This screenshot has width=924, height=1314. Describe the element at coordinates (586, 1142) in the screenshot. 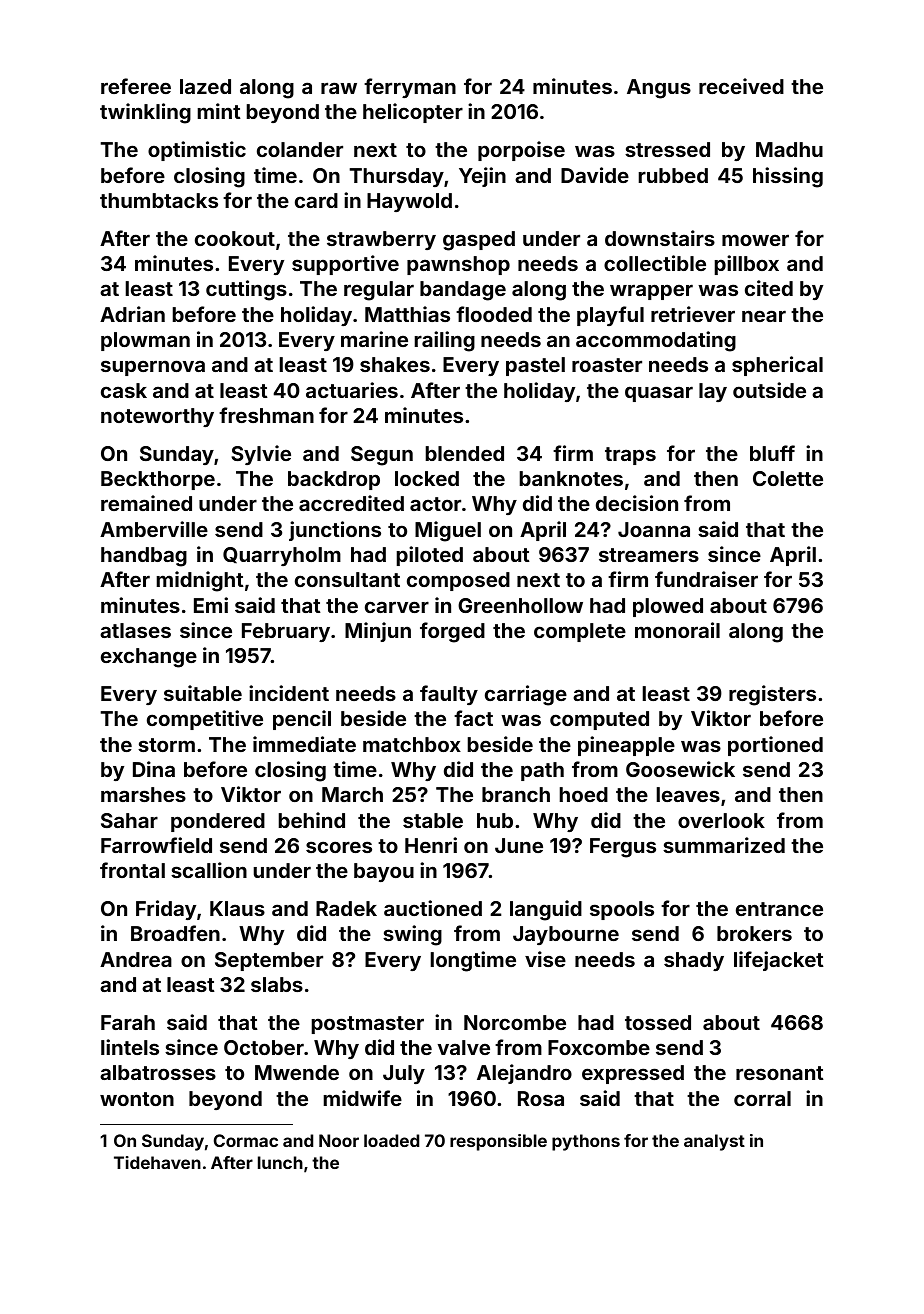

I see `pythons` at that location.
